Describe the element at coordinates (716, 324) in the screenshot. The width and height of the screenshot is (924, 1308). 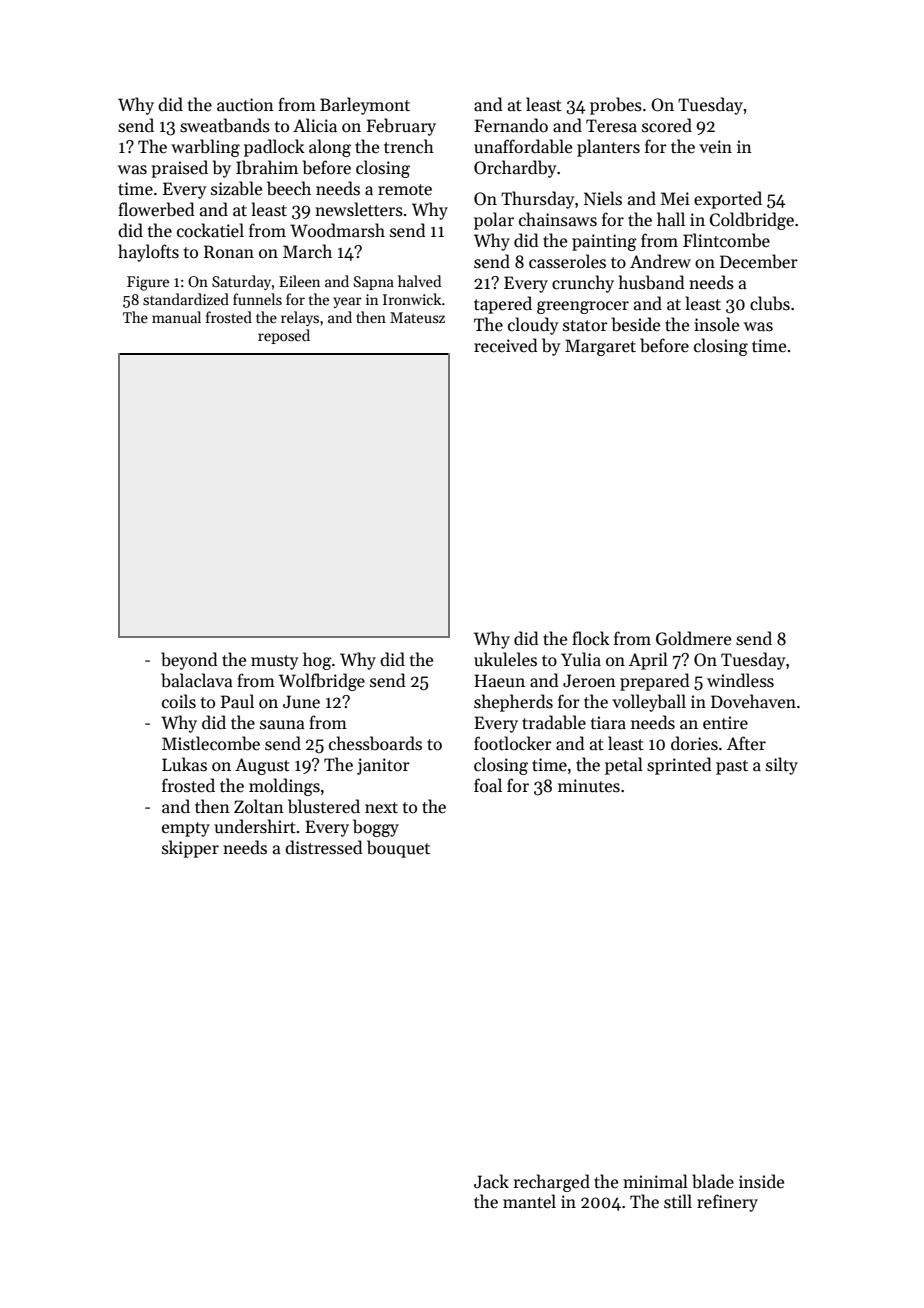
I see `insole` at that location.
